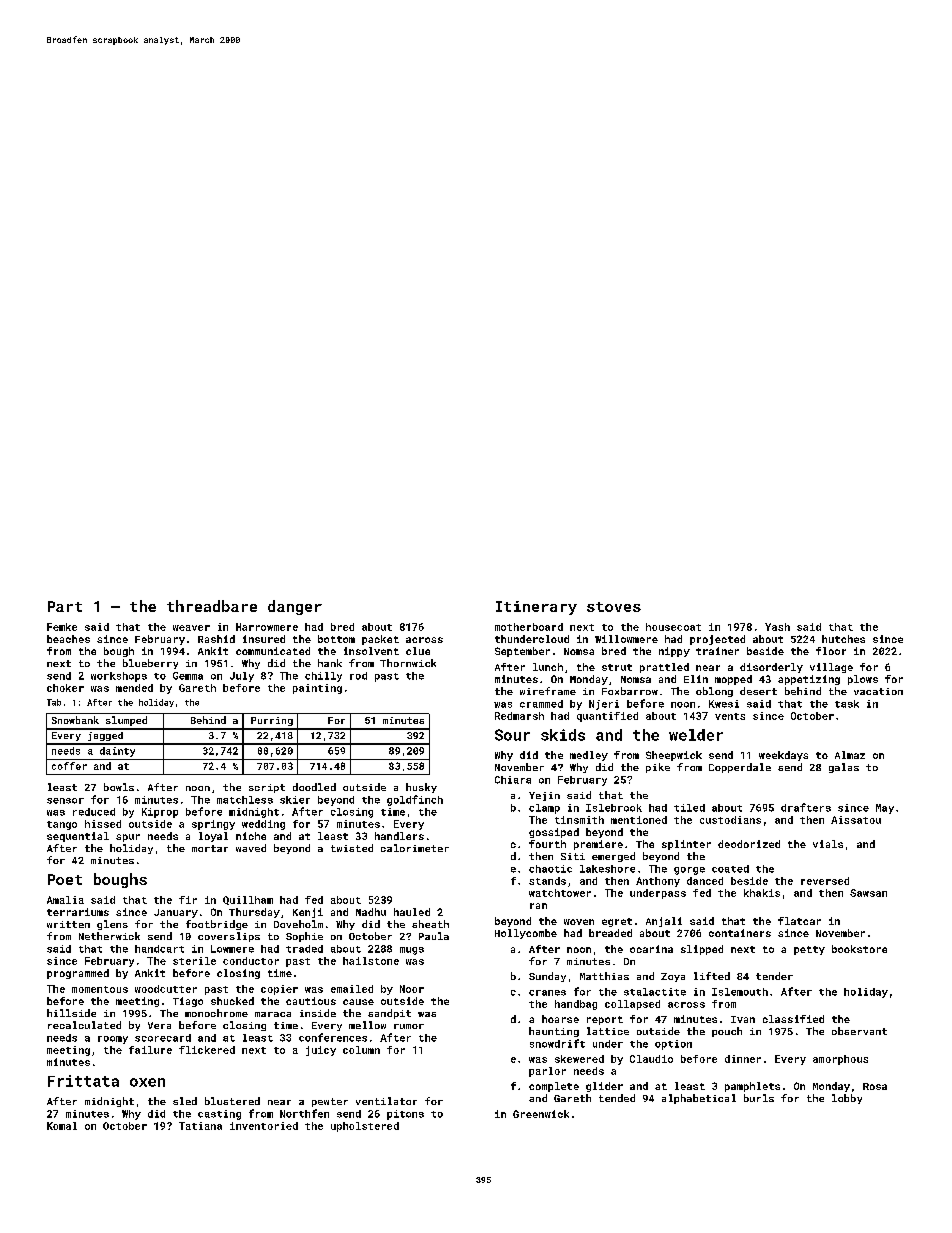  I want to click on tango, so click(62, 825).
